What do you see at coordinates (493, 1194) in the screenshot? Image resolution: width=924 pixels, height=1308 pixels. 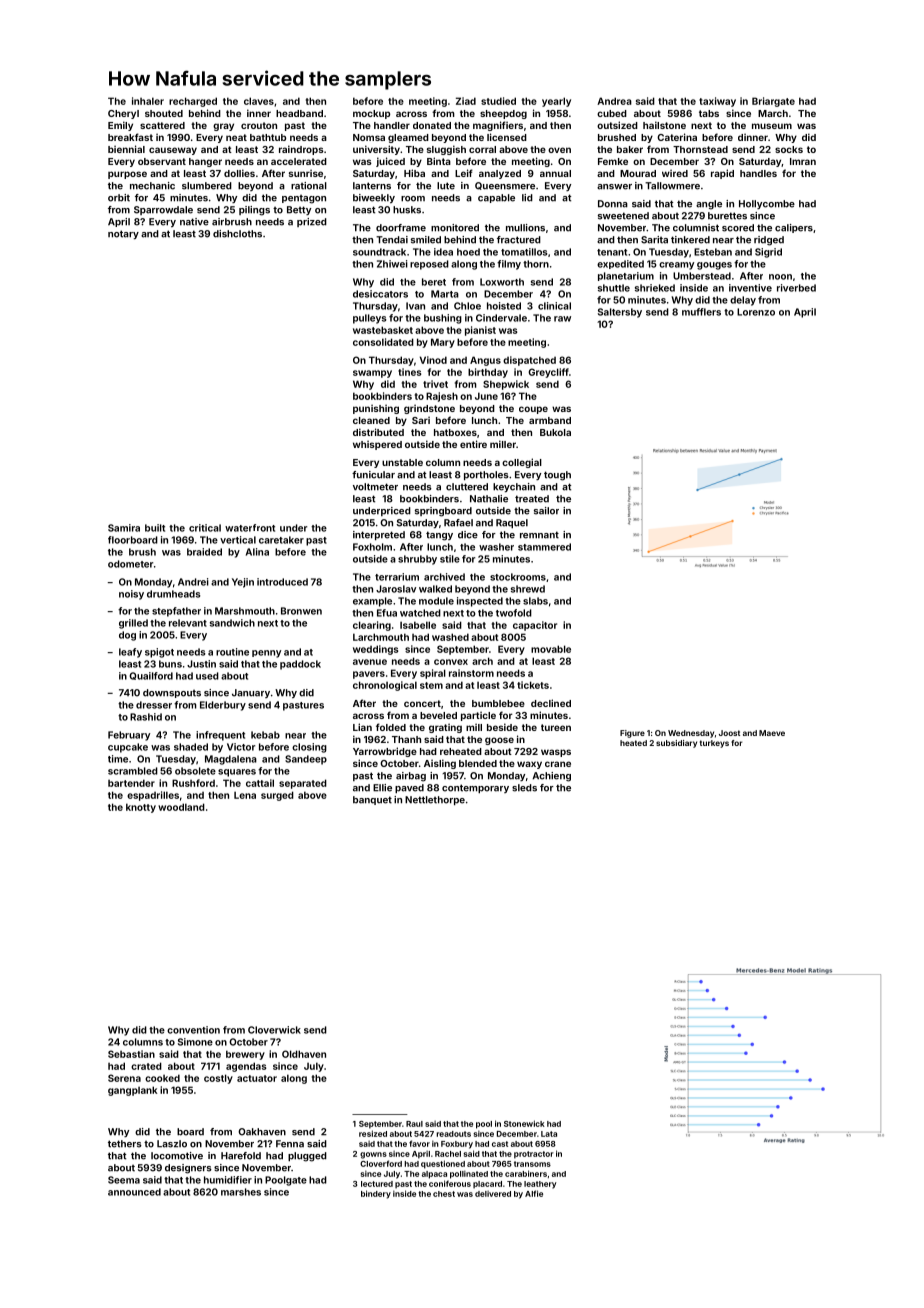 I see `delivered` at bounding box center [493, 1194].
